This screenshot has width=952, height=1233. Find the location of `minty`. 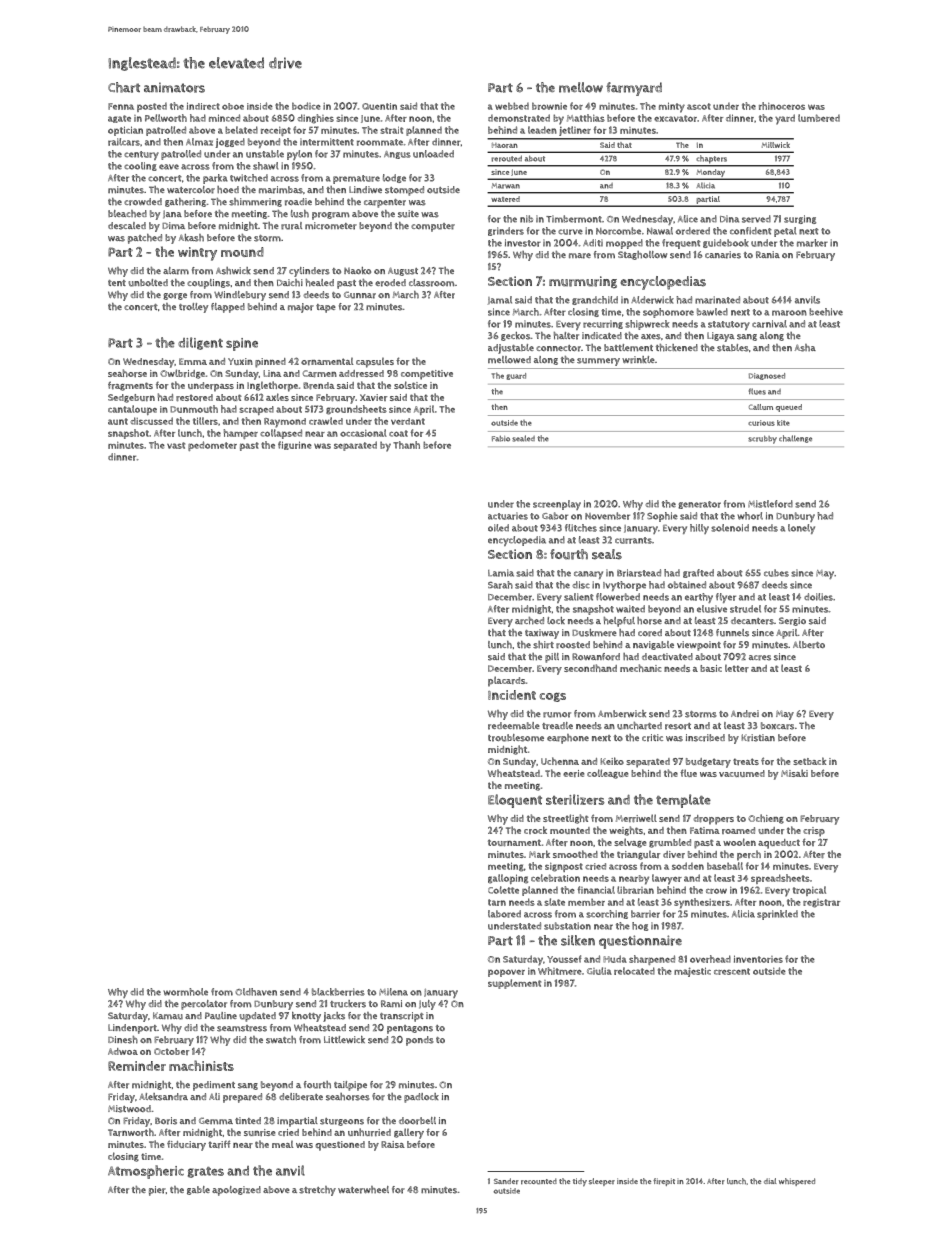

minty is located at coordinates (672, 107).
